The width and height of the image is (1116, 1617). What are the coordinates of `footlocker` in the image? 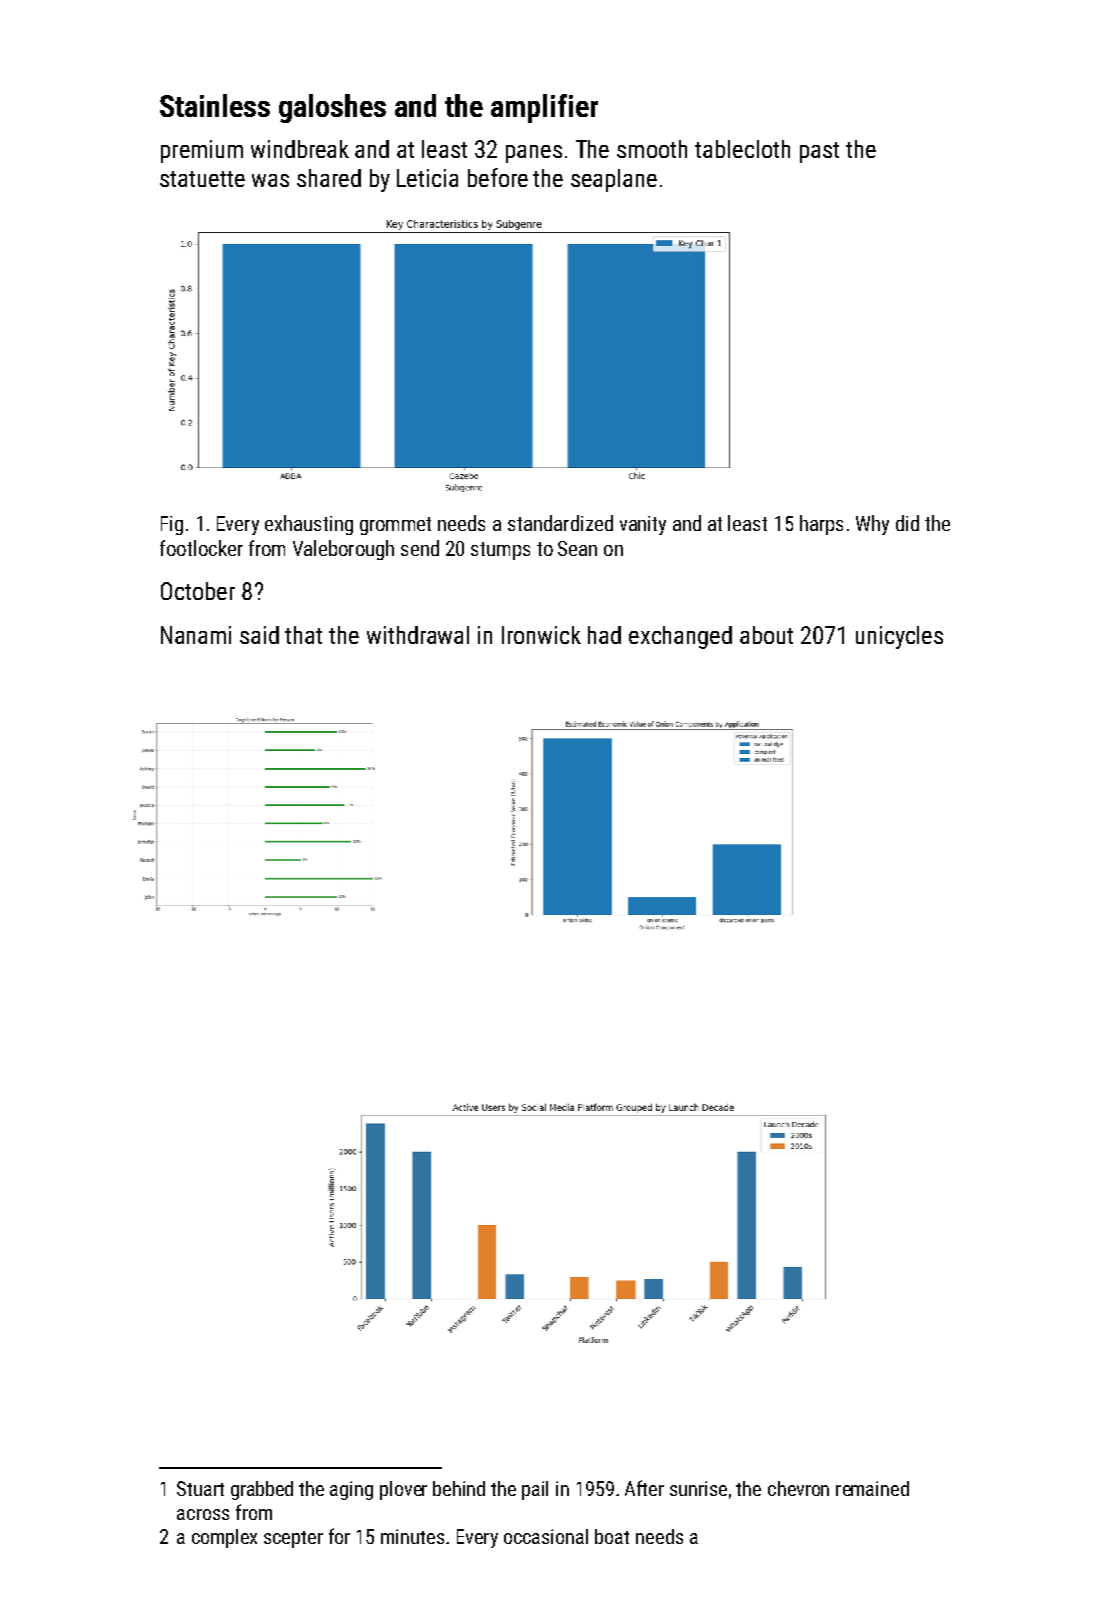 It's located at (201, 548).
